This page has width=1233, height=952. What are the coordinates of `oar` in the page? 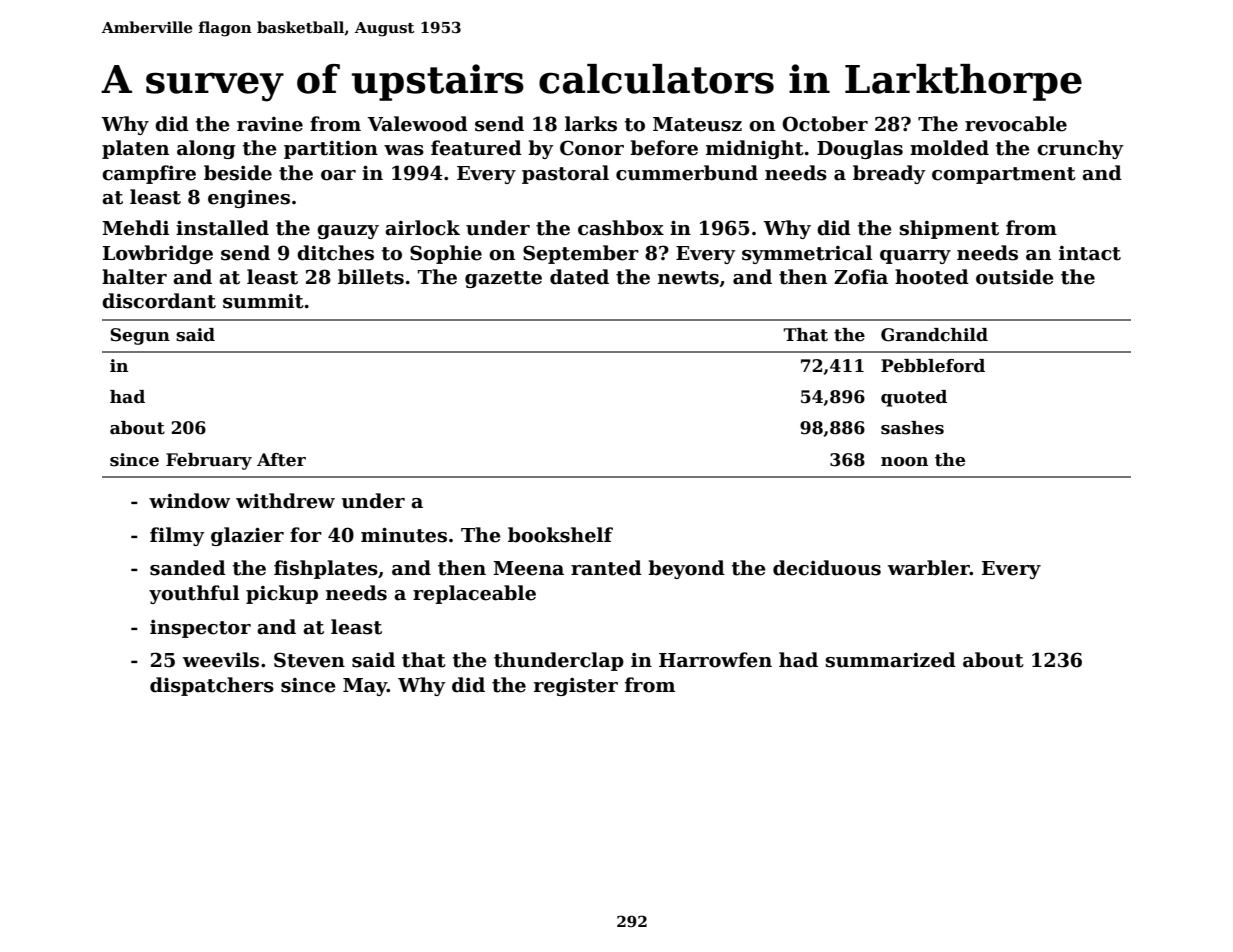 It's located at (338, 175).
